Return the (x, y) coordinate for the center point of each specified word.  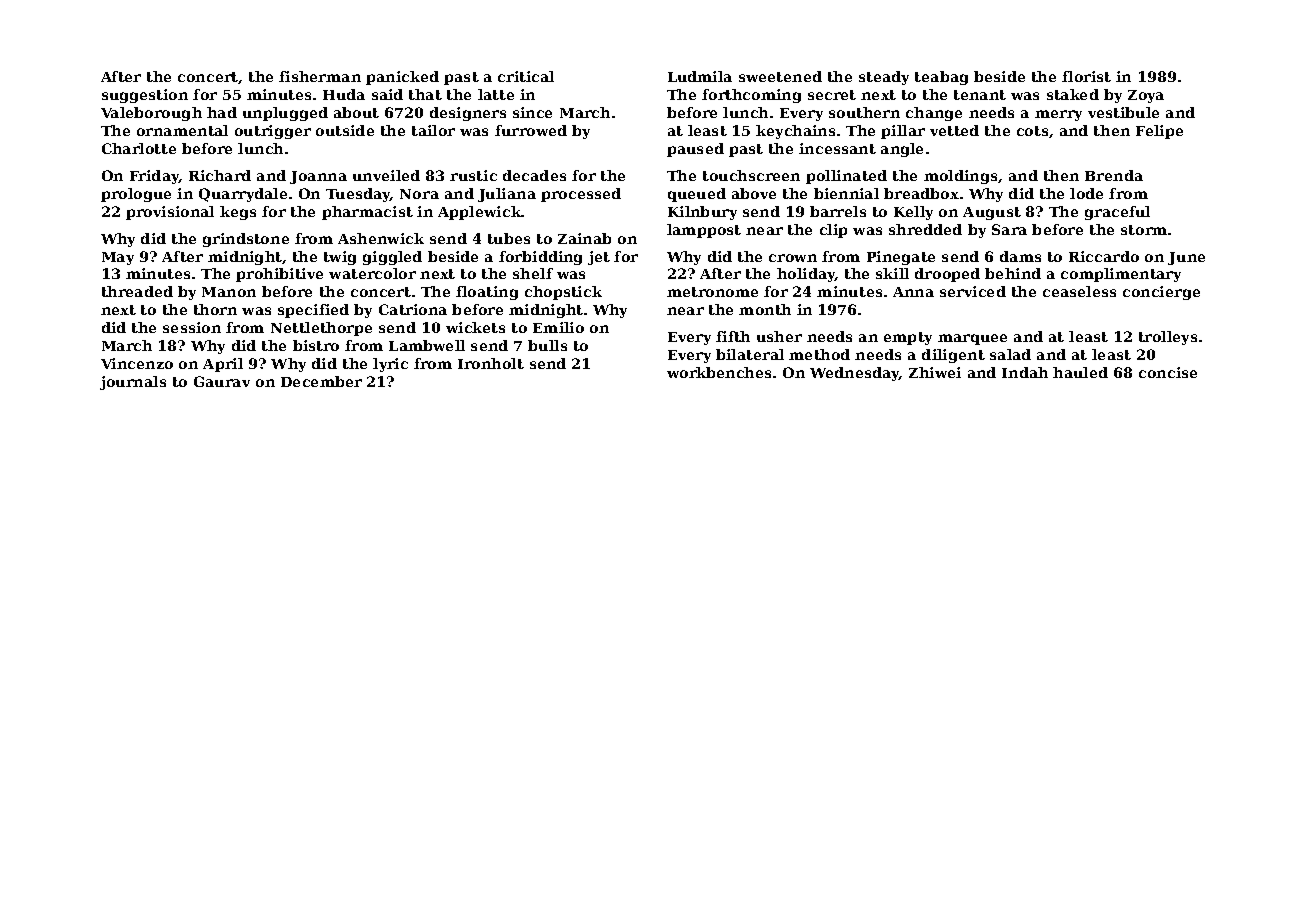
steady (884, 78)
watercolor (372, 273)
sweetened (780, 76)
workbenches (719, 372)
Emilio (558, 327)
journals (133, 383)
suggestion (145, 96)
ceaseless (1079, 291)
